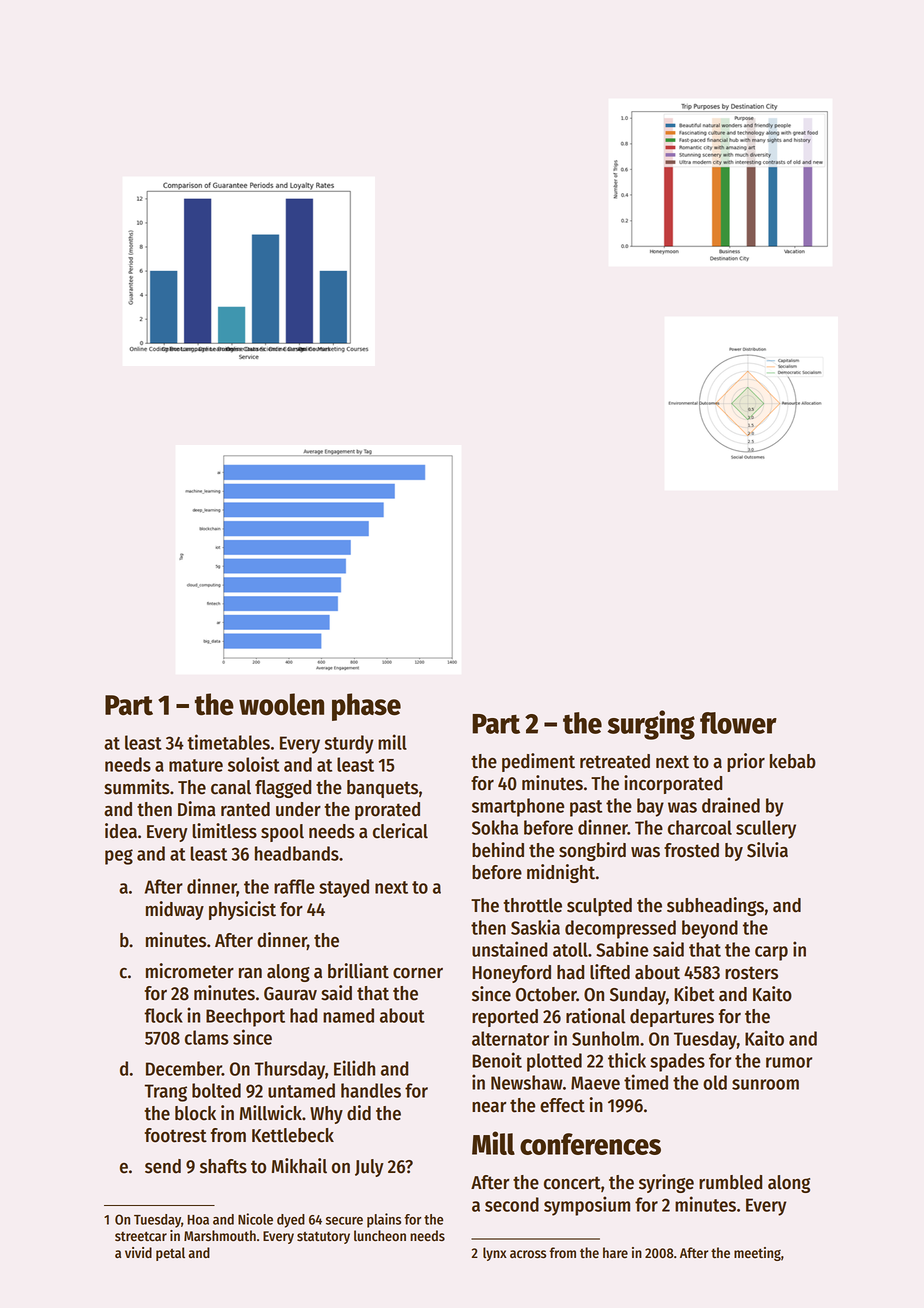 Image resolution: width=924 pixels, height=1308 pixels. What do you see at coordinates (489, 1107) in the page?
I see `near` at bounding box center [489, 1107].
